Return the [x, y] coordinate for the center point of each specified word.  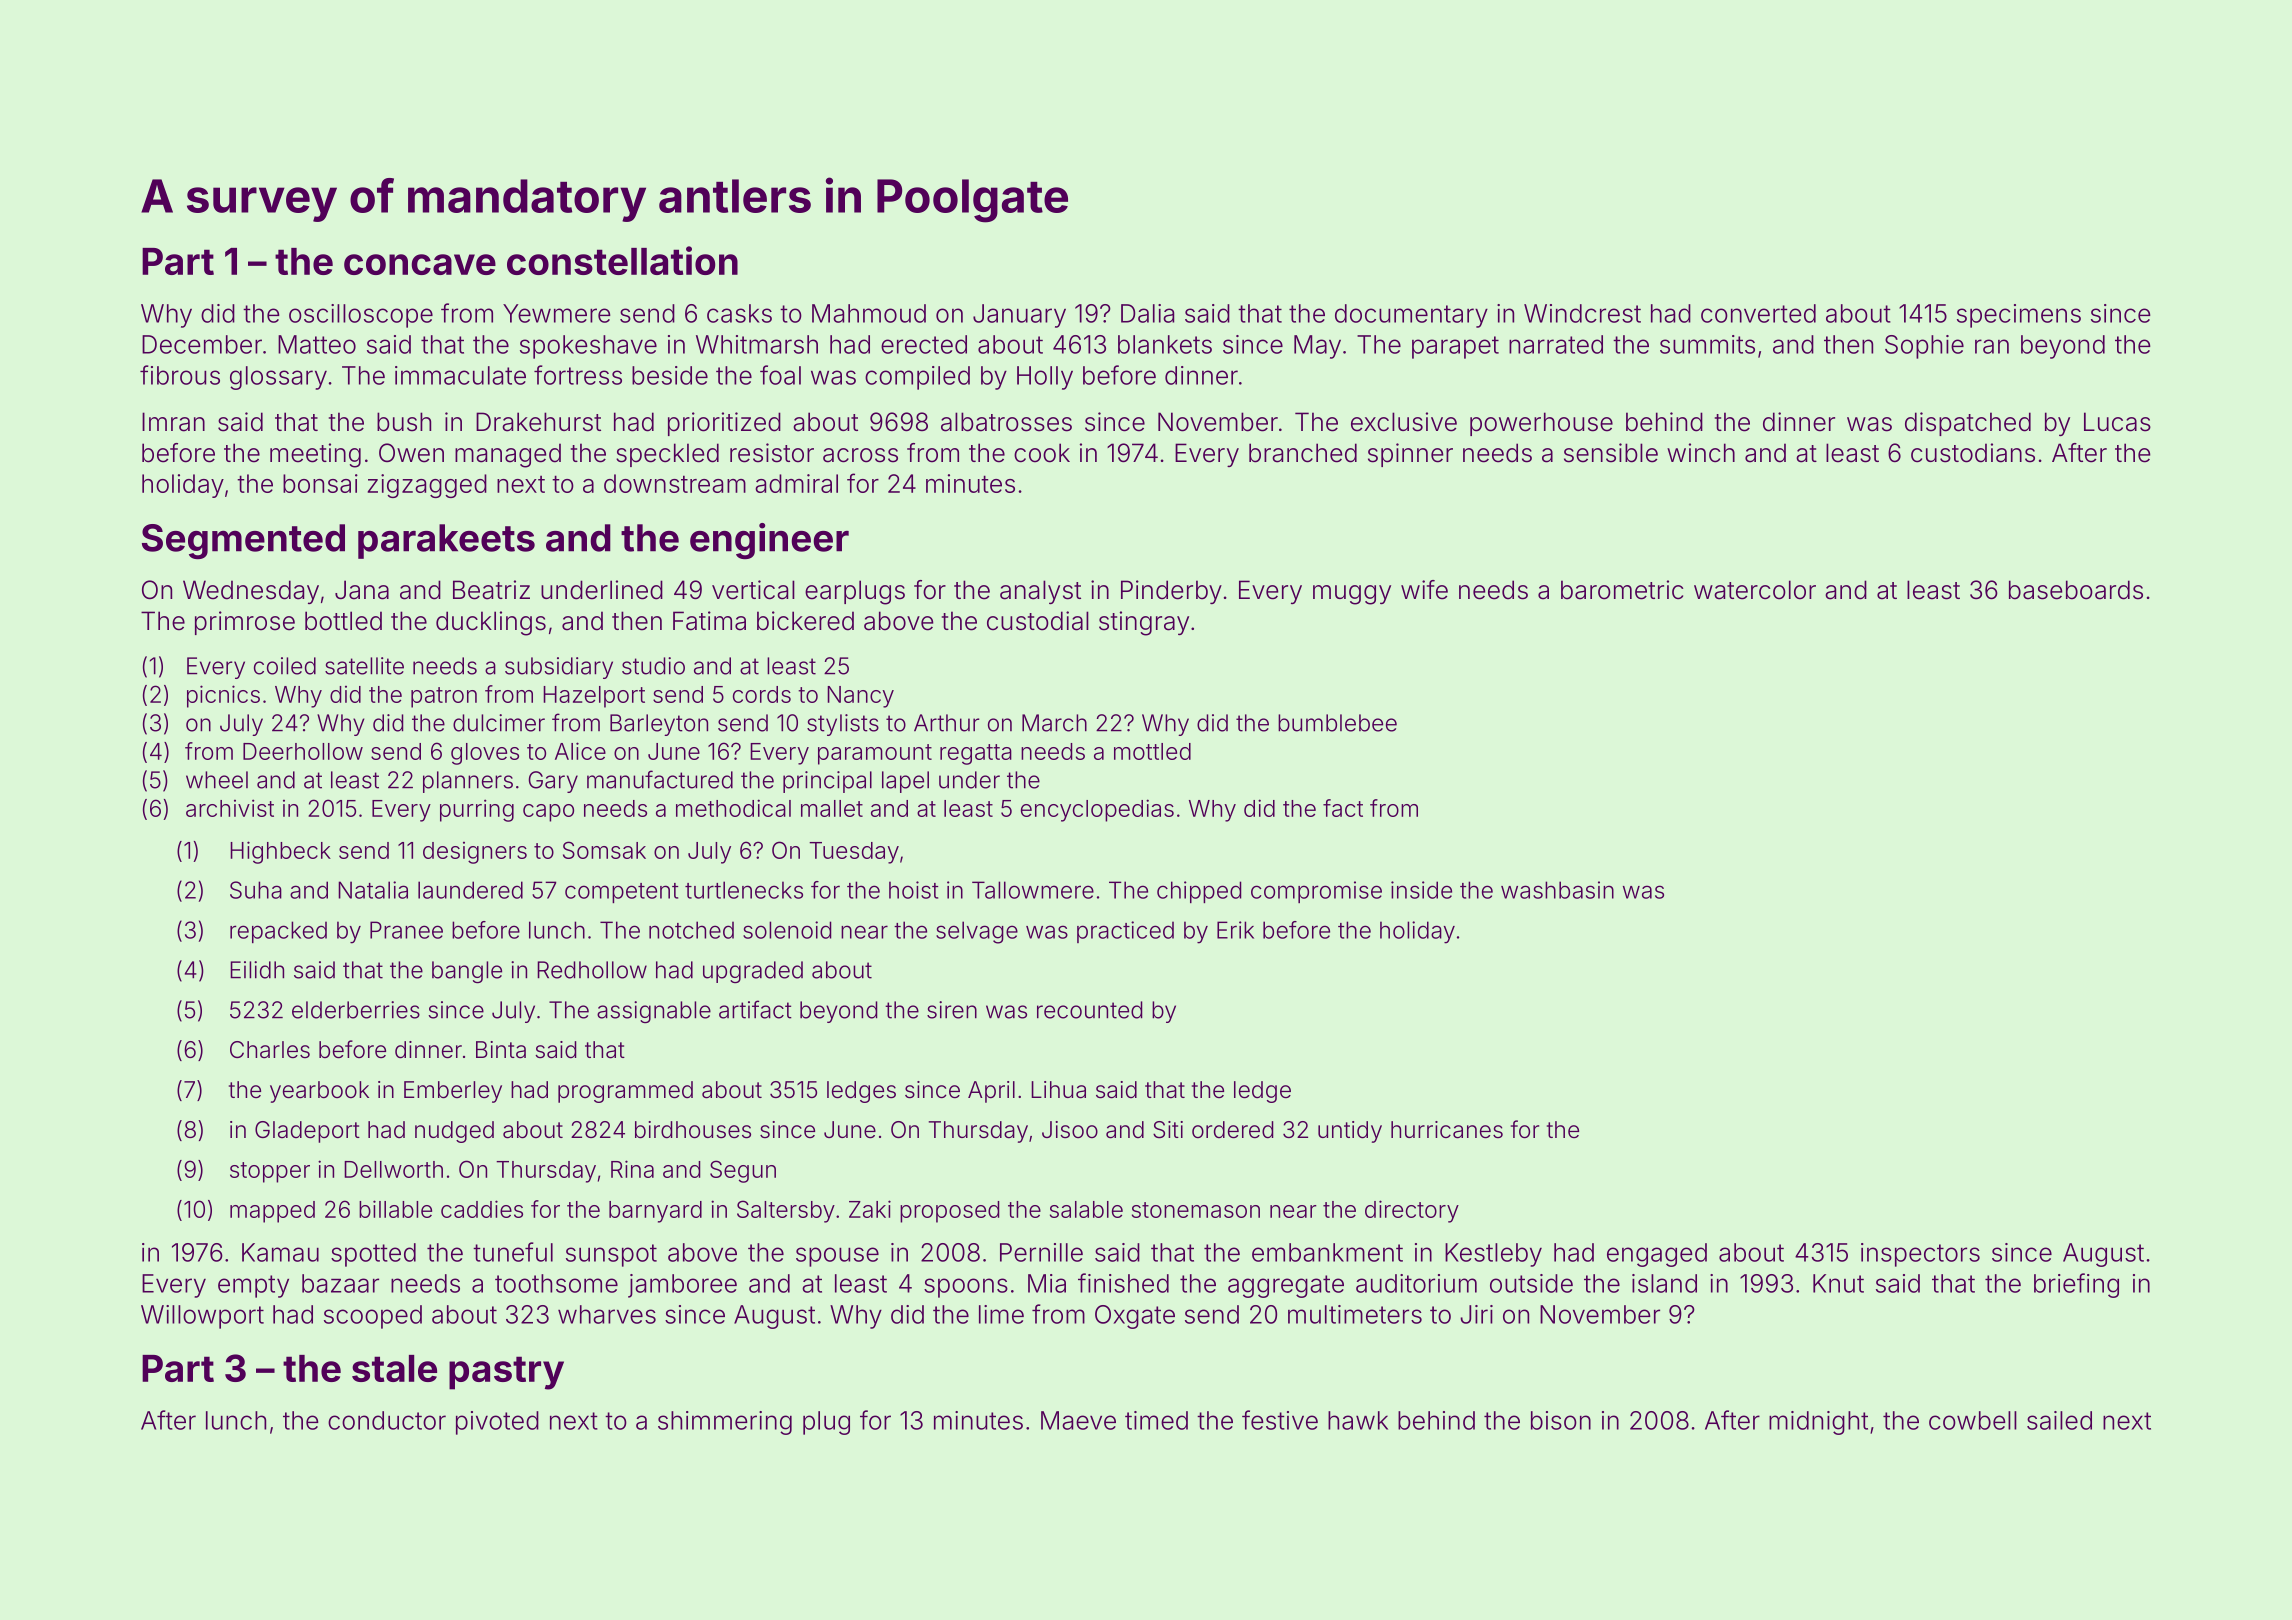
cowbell [1973, 1420]
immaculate [460, 375]
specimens [2019, 316]
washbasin [1557, 890]
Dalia [1147, 313]
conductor [387, 1420]
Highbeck [280, 852]
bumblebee [1337, 723]
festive [1280, 1420]
